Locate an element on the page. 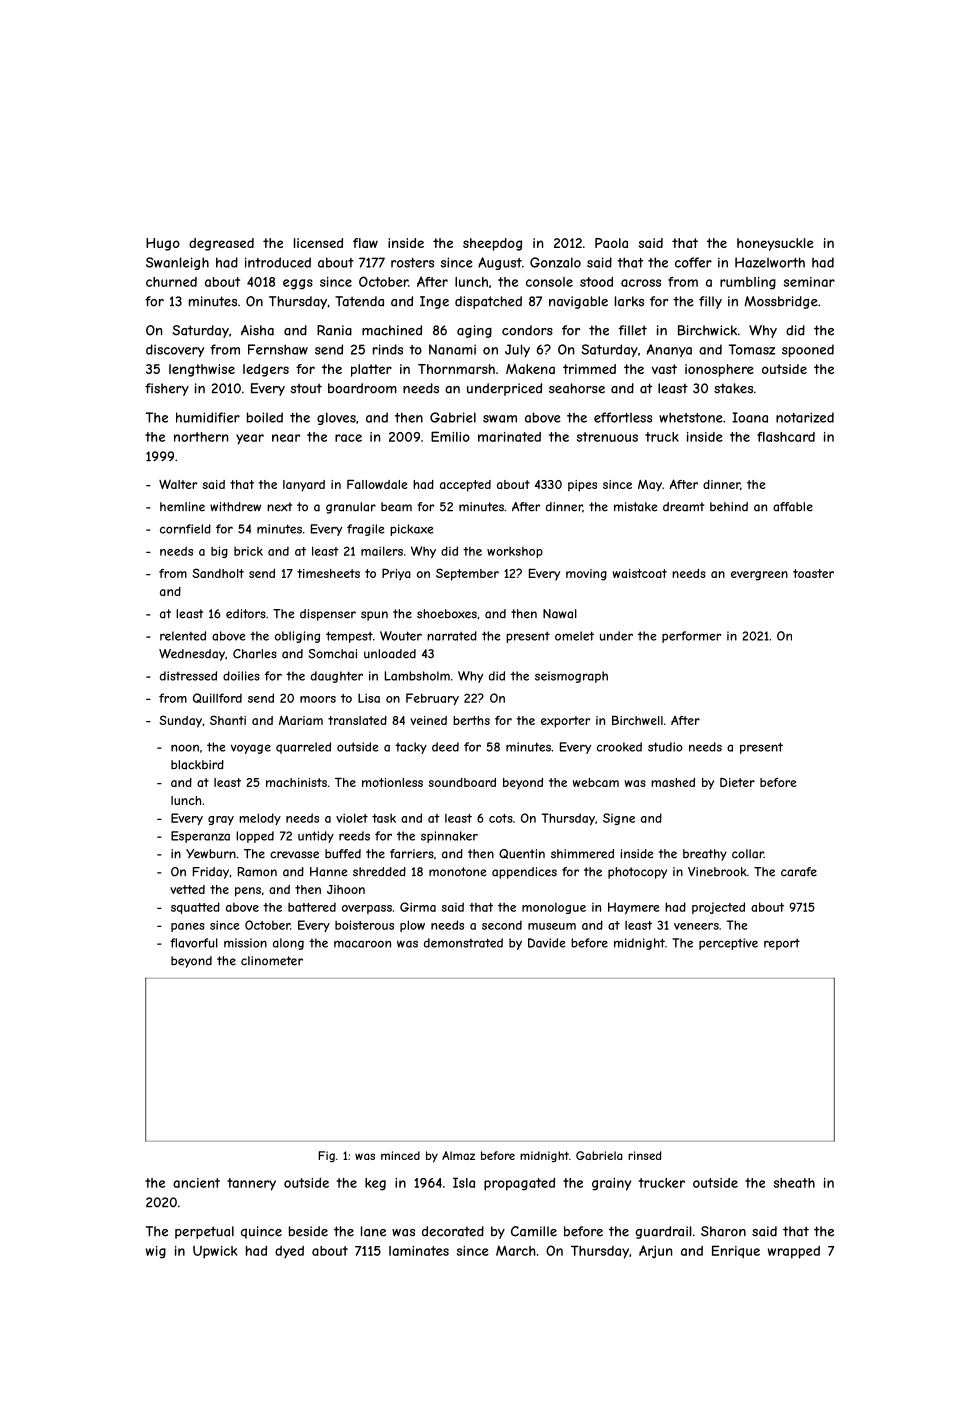  Charles is located at coordinates (255, 654).
